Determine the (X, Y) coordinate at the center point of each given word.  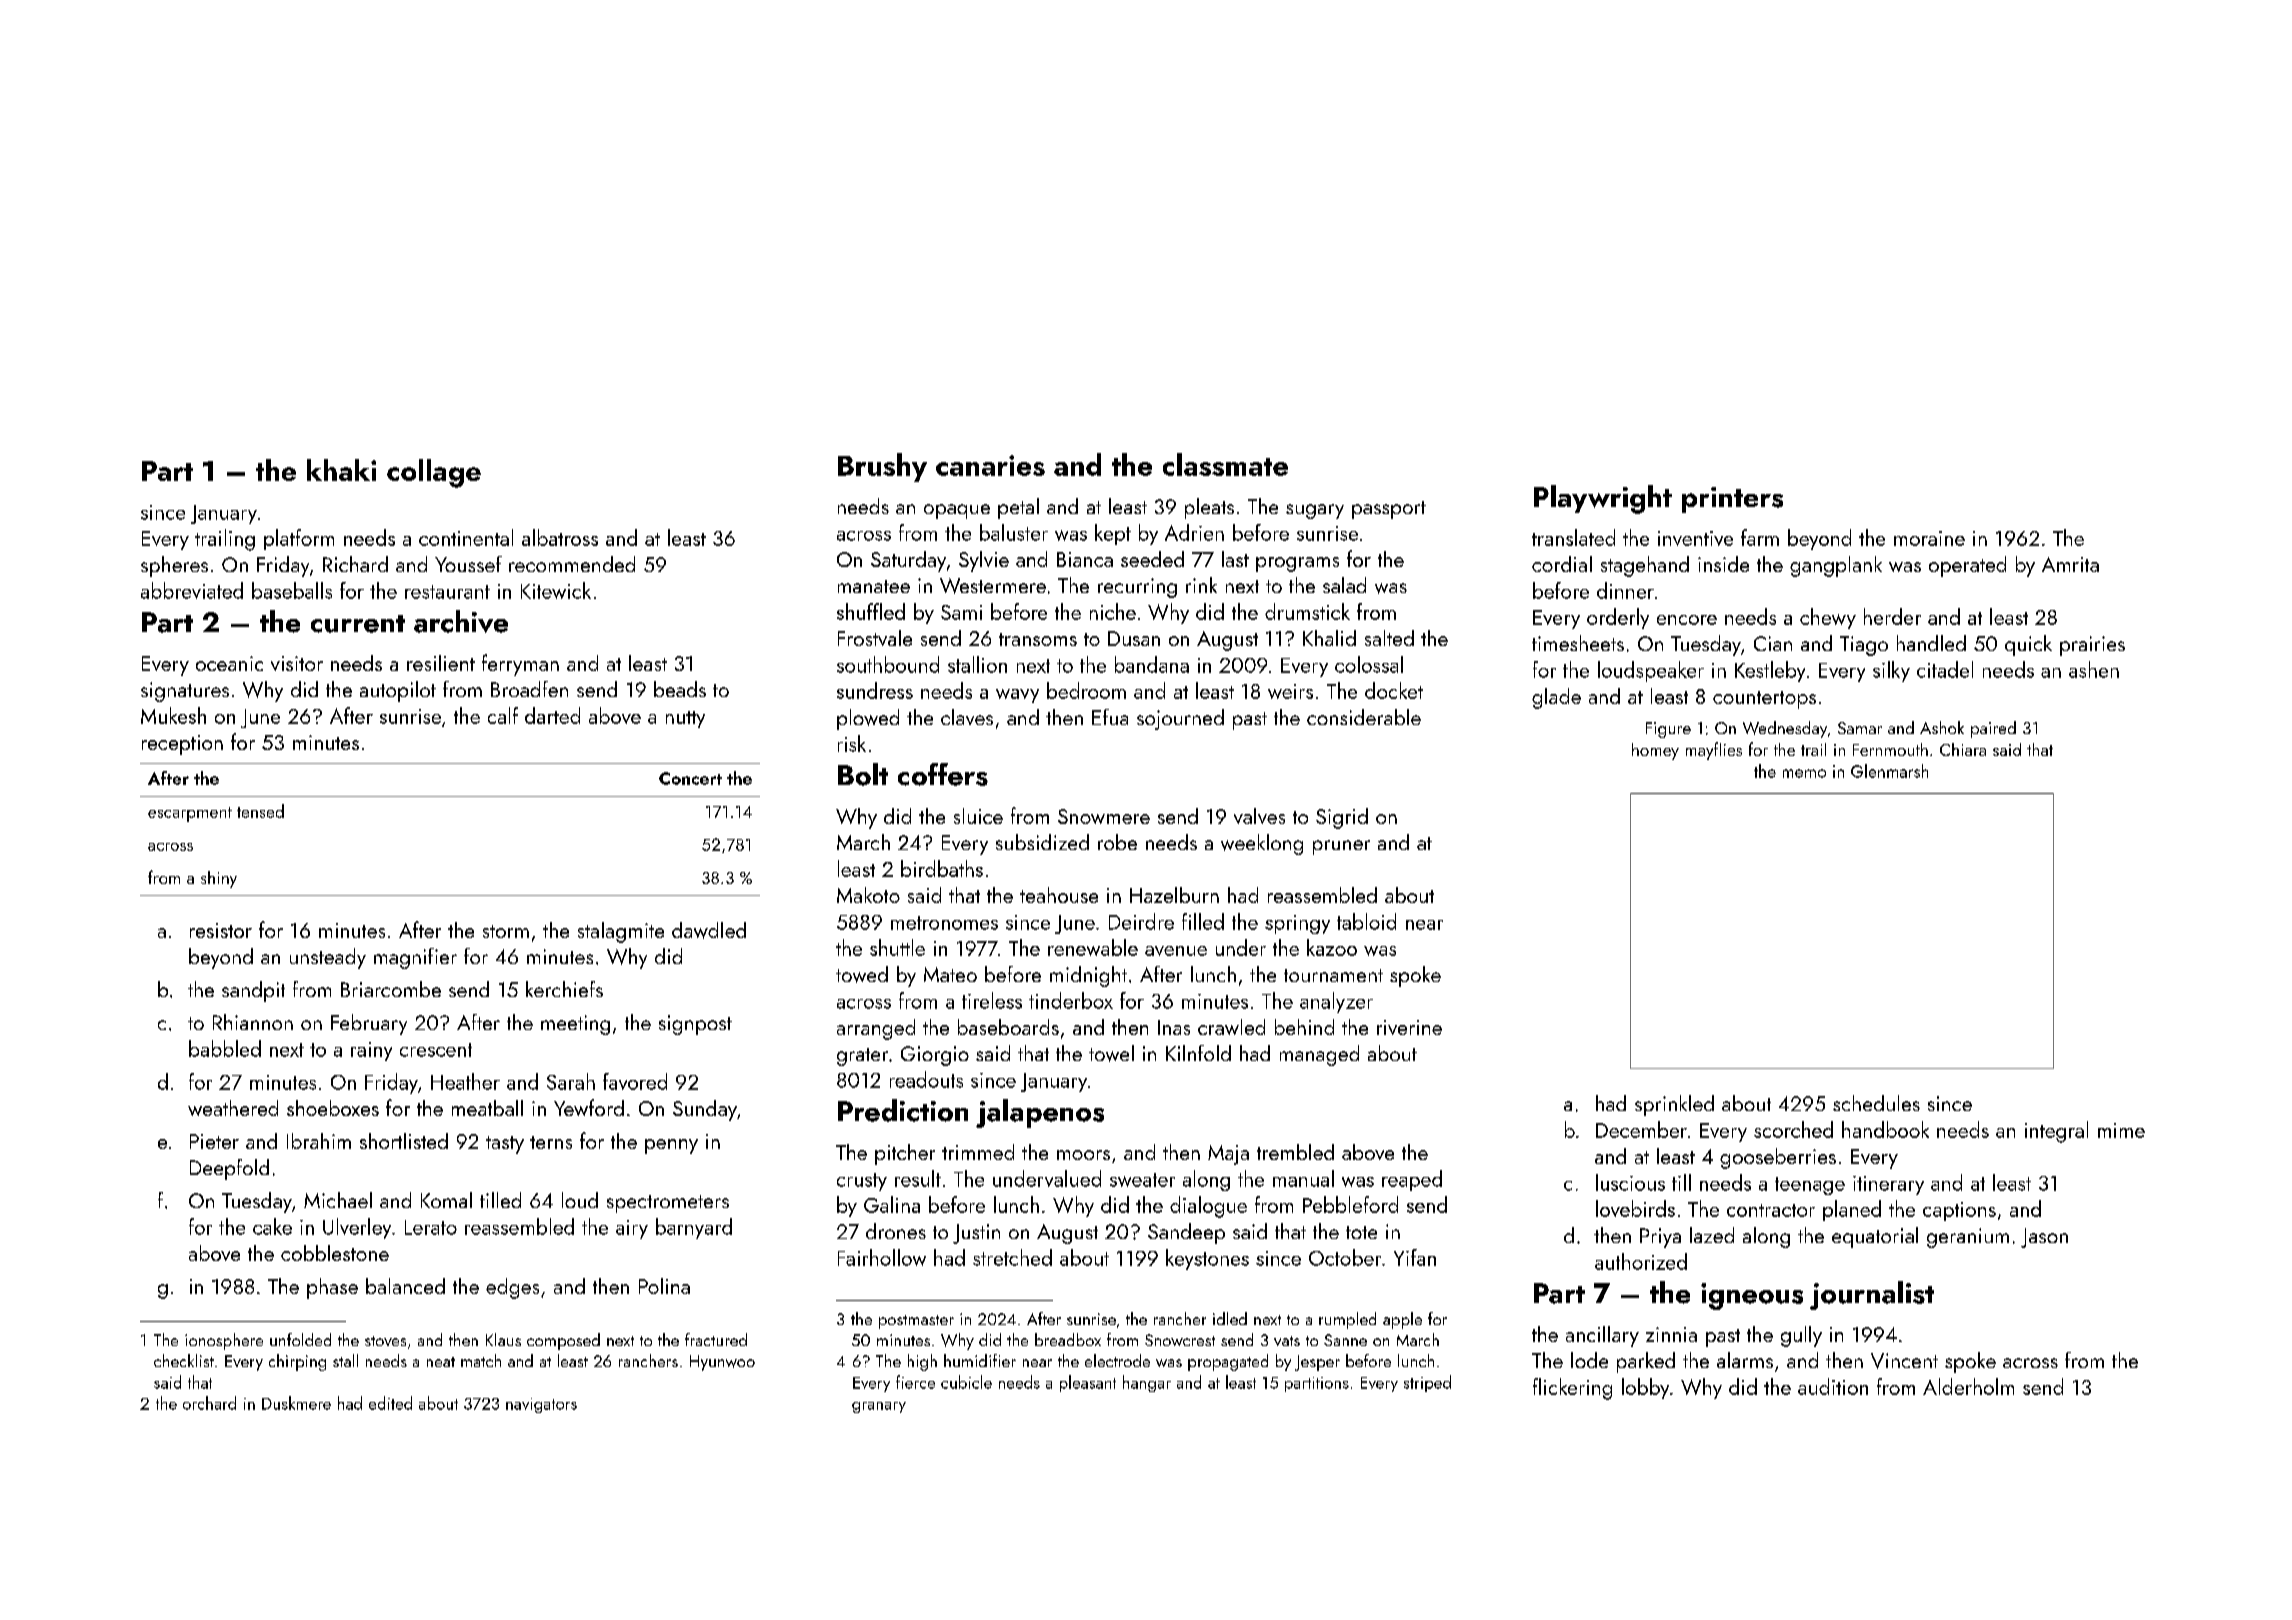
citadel (1945, 669)
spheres (174, 566)
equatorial (1875, 1237)
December (1641, 1129)
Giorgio (935, 1056)
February (369, 1024)
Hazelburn (1174, 895)
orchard (209, 1403)
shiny (219, 879)
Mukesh (173, 715)
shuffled (871, 611)
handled (1931, 643)
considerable (1364, 717)
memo (1804, 773)
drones (896, 1231)
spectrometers (668, 1204)
